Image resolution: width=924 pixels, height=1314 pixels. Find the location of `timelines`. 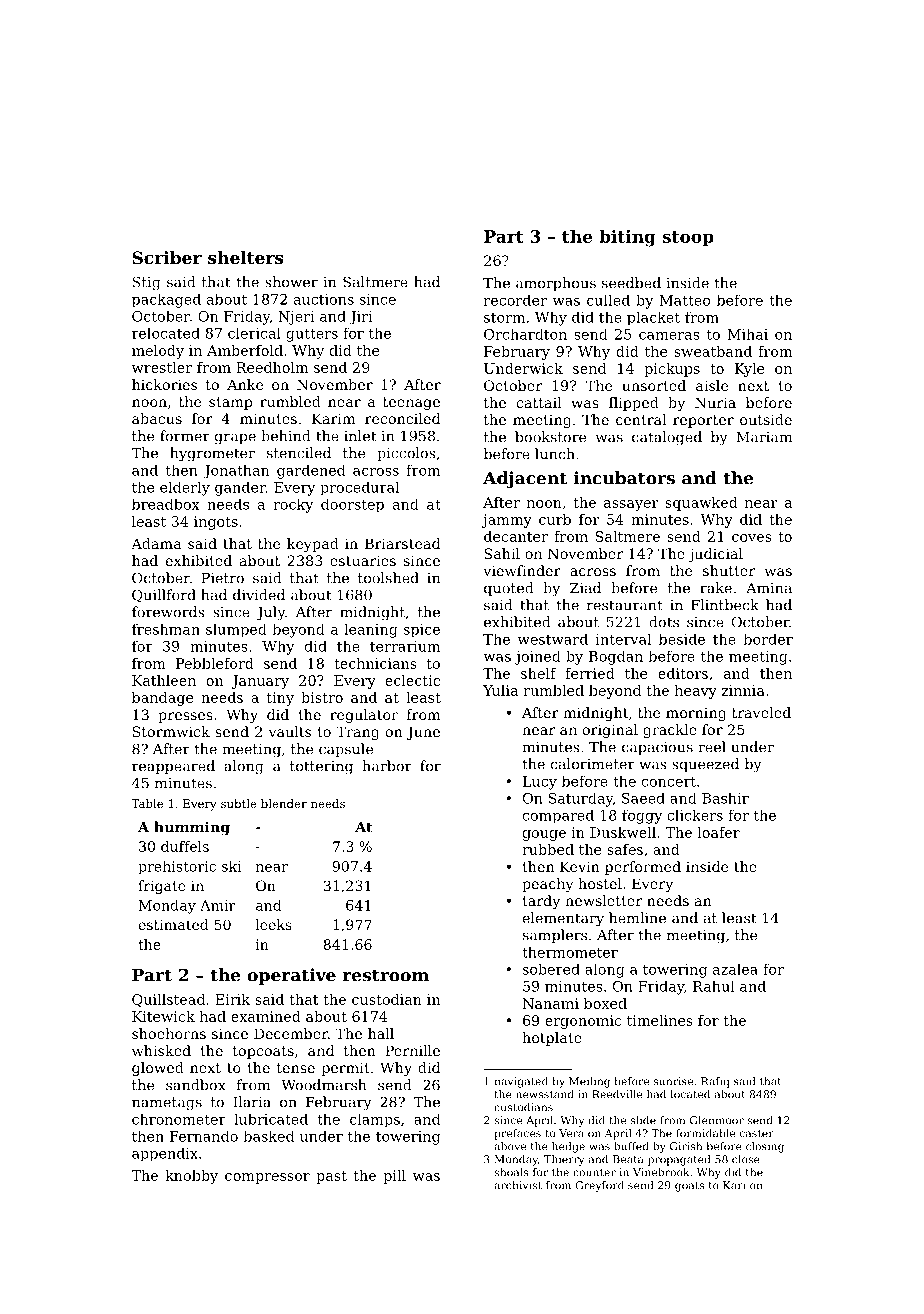

timelines is located at coordinates (660, 1020).
